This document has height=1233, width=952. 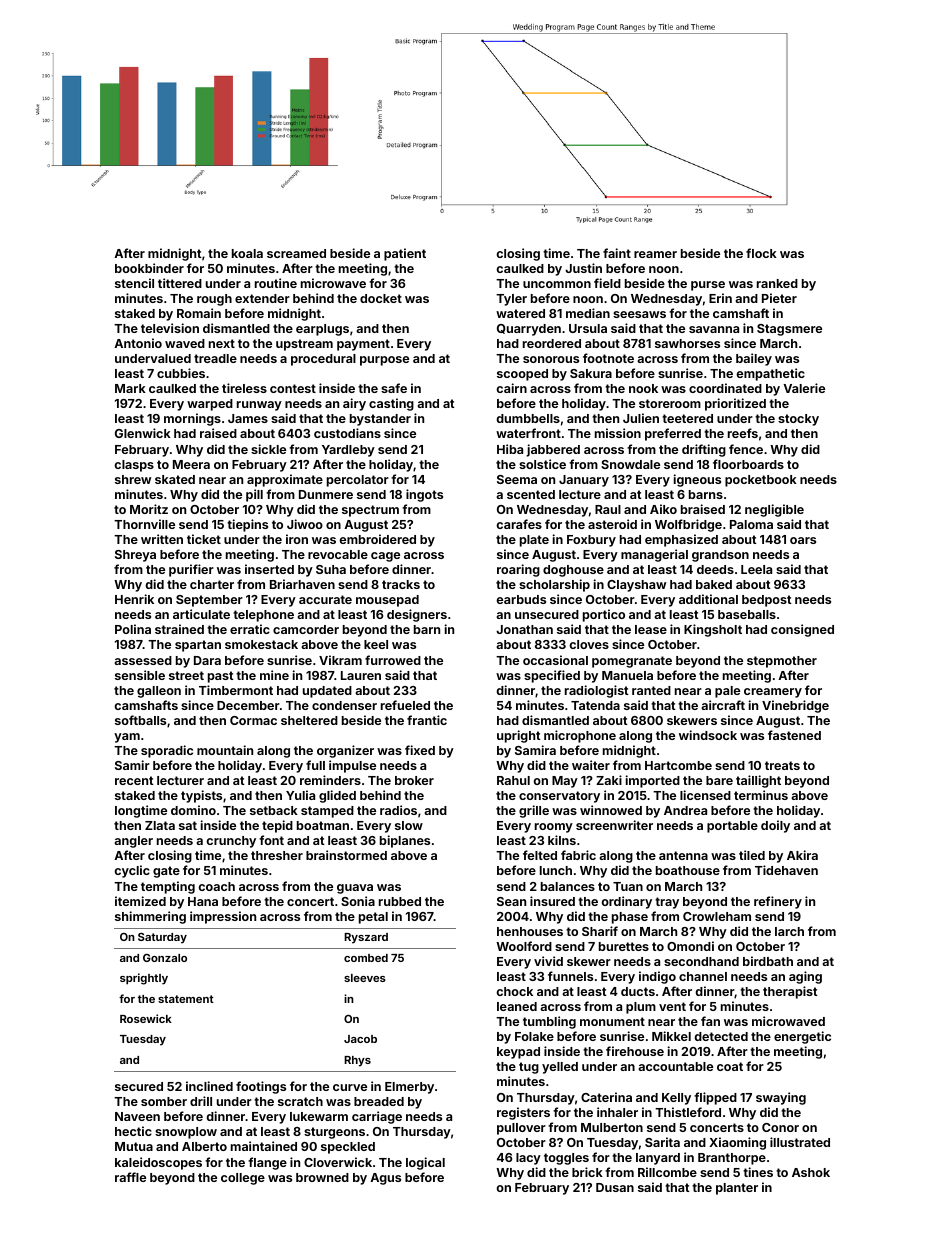 What do you see at coordinates (617, 253) in the document?
I see `faint` at bounding box center [617, 253].
